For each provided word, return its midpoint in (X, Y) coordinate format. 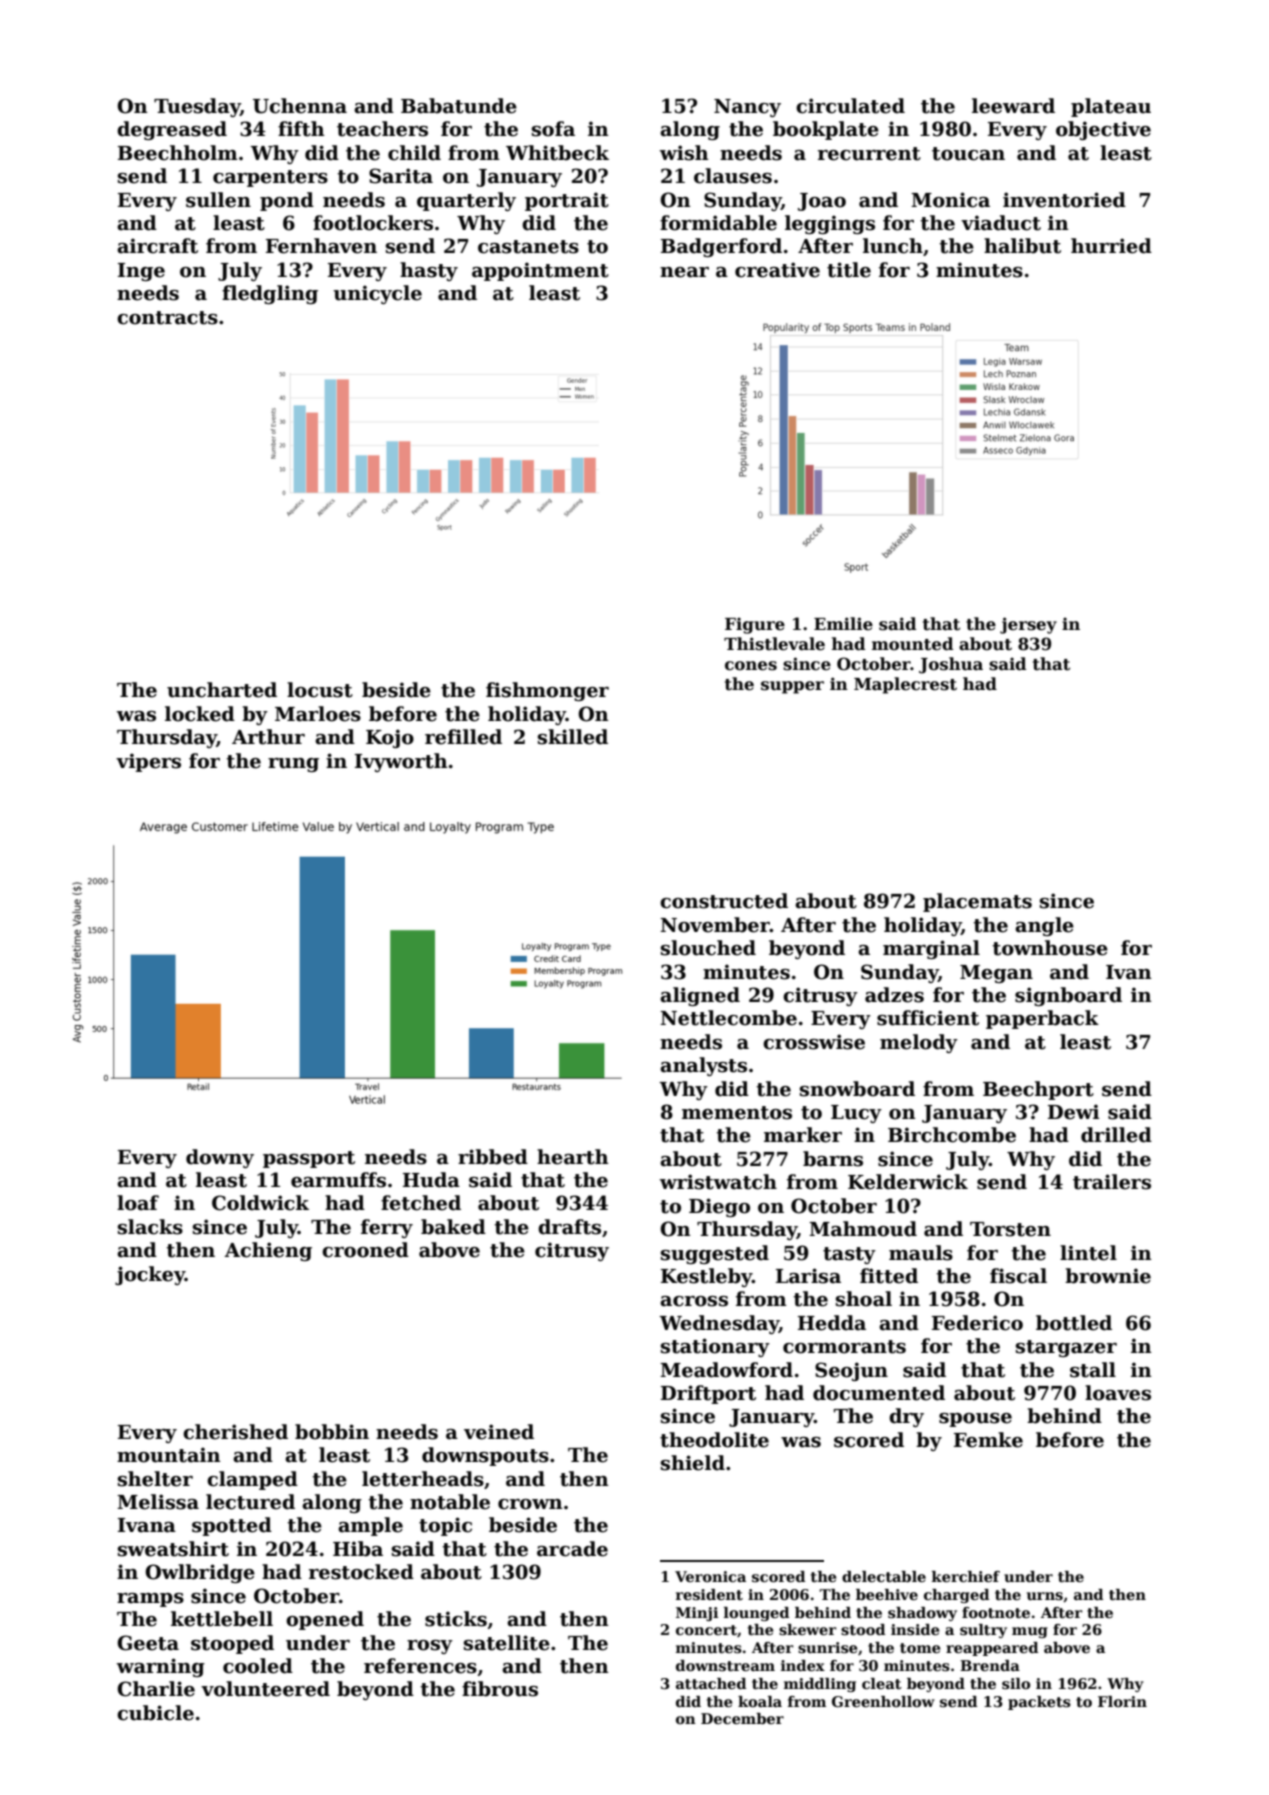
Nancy (747, 108)
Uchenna (300, 106)
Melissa (158, 1502)
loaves (1118, 1393)
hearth (573, 1157)
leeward (1013, 106)
